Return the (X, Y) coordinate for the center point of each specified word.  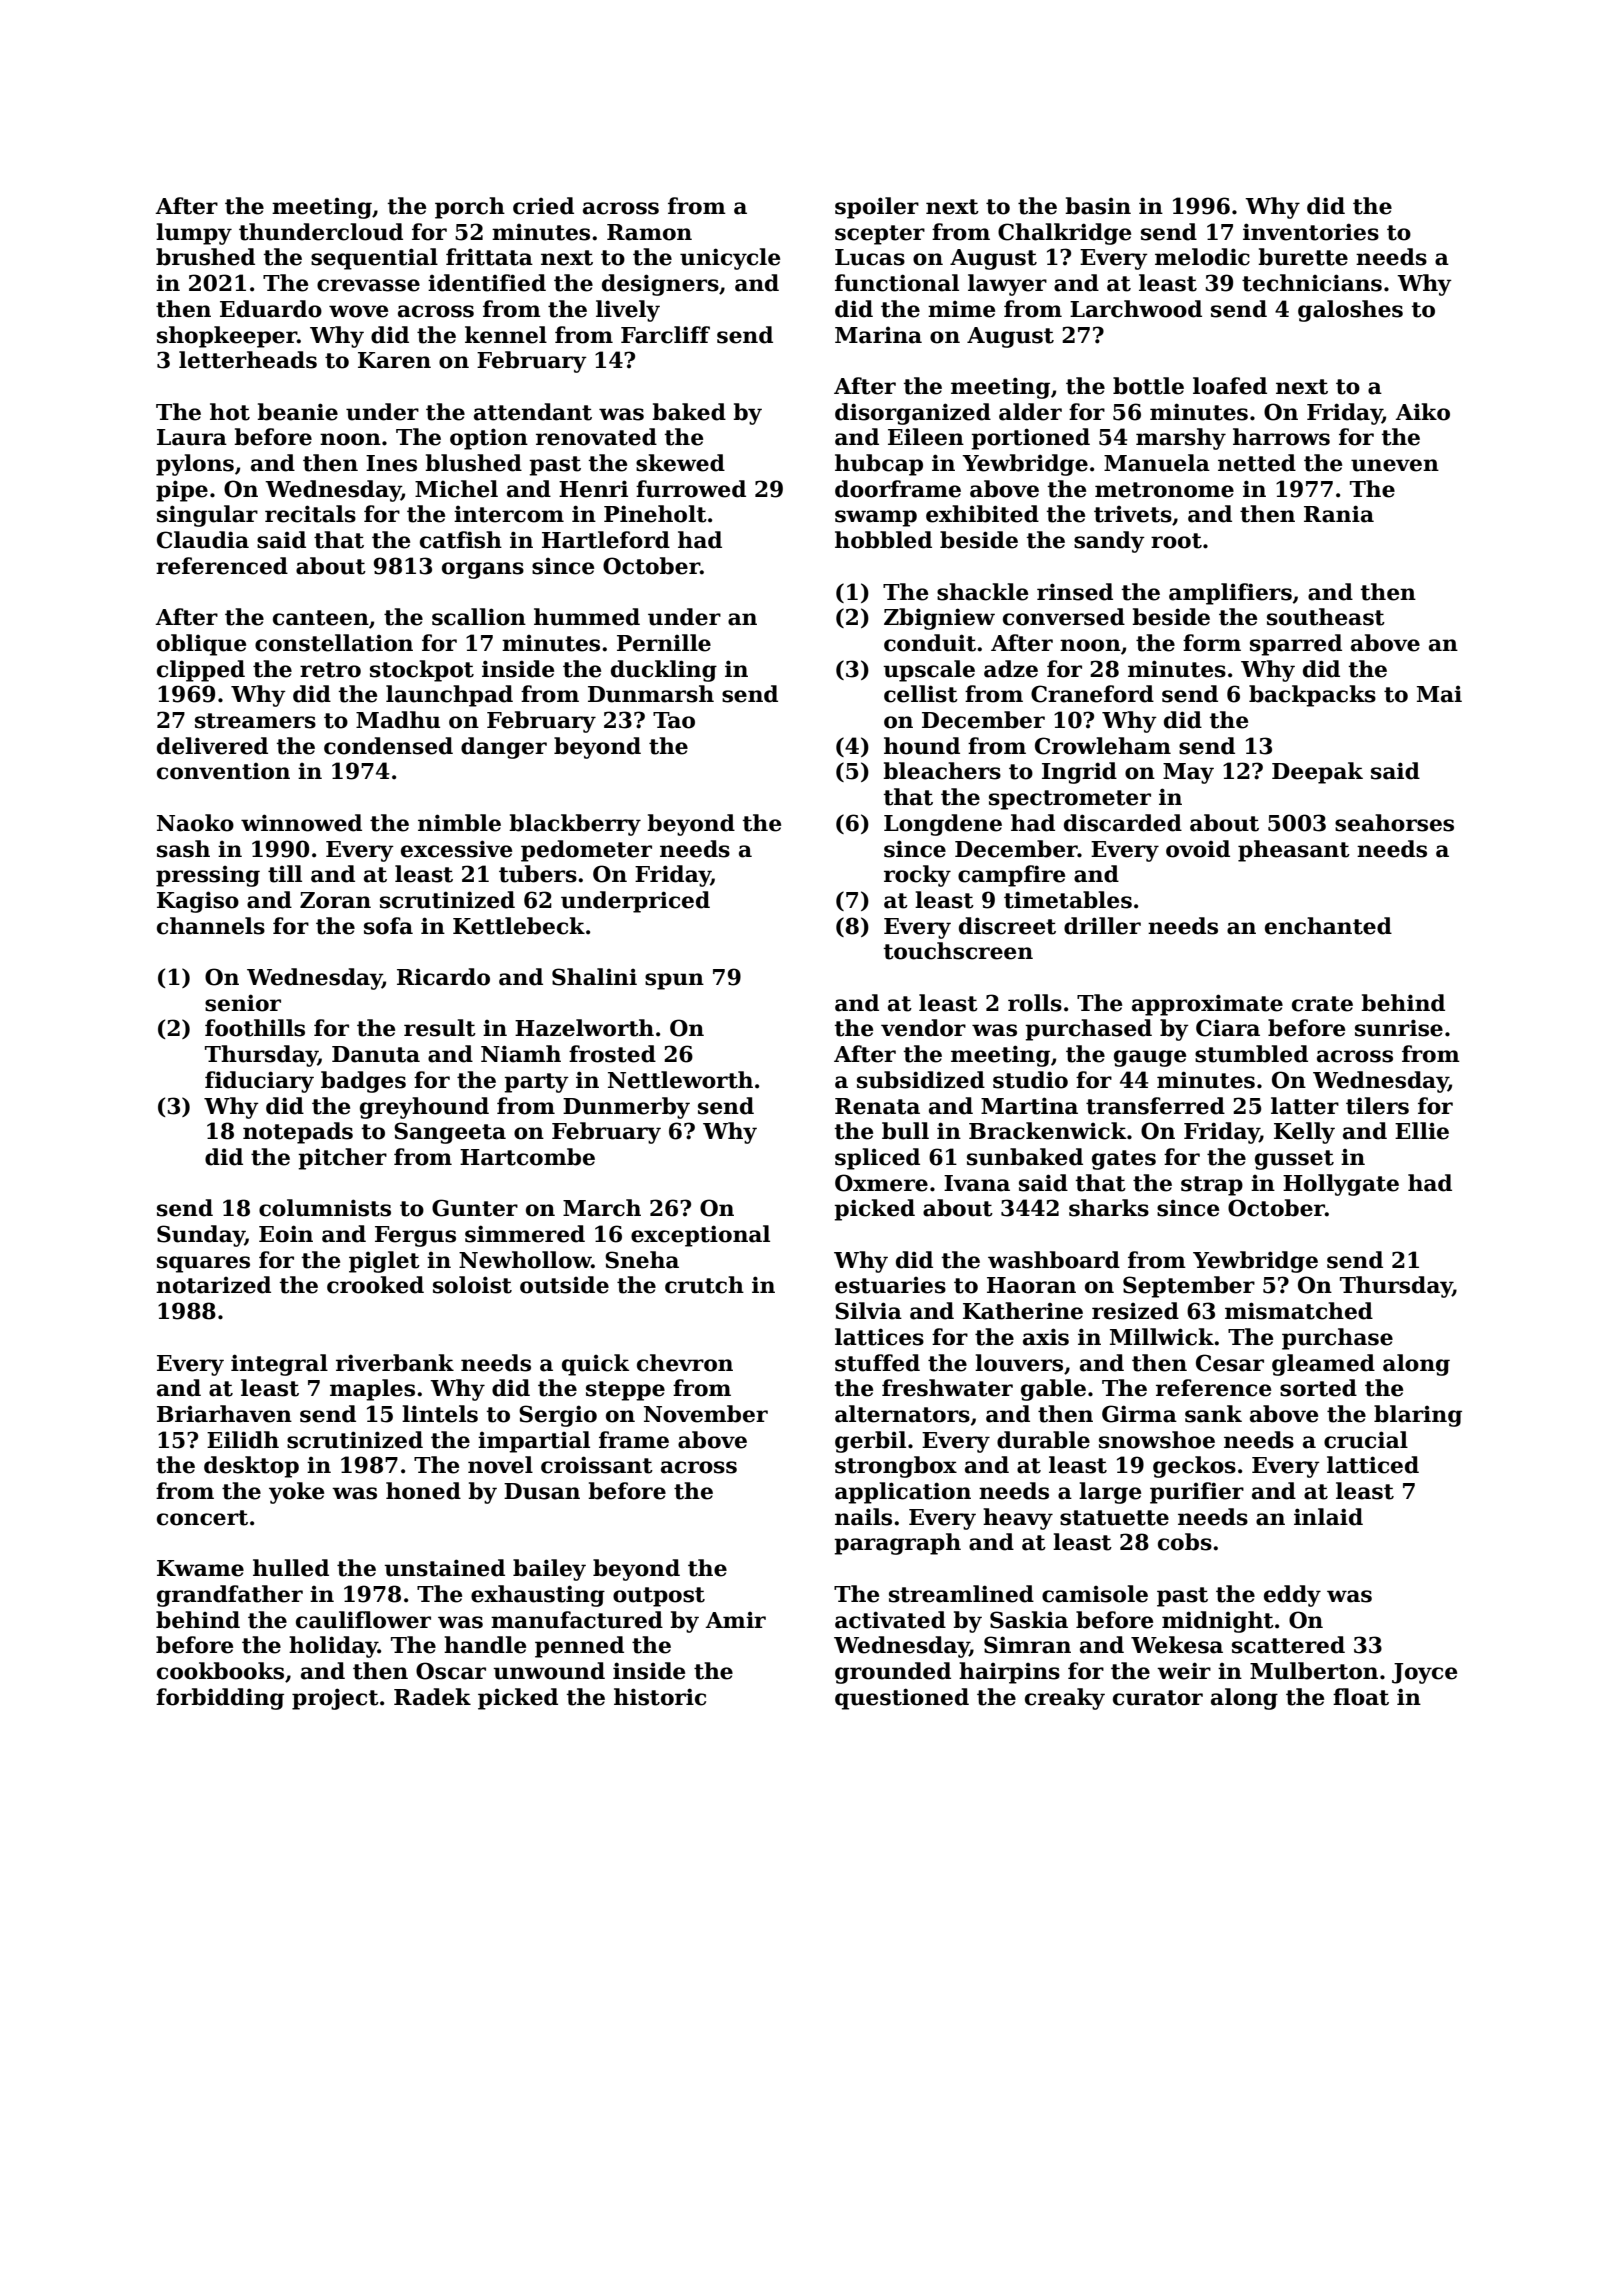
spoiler (877, 208)
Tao (674, 720)
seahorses (1394, 823)
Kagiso (198, 902)
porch (470, 208)
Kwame (200, 1568)
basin (1098, 206)
